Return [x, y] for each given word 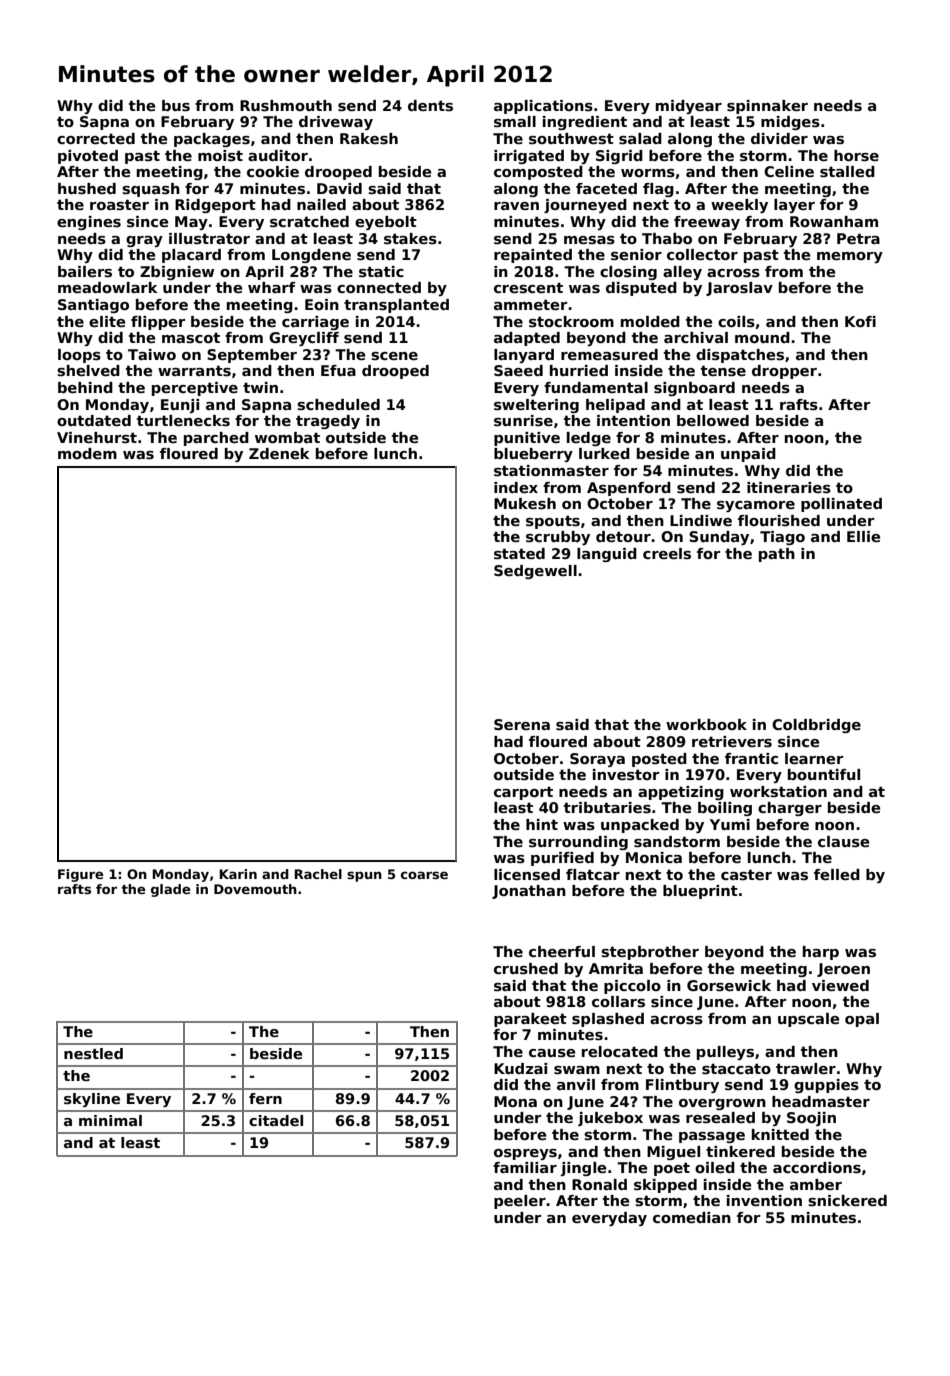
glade [170, 890]
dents [430, 105]
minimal [110, 1120]
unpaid [748, 455]
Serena [522, 724]
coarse [424, 875]
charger [790, 809]
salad [640, 138]
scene [394, 356]
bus [176, 105]
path [777, 555]
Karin [238, 874]
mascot [191, 337]
